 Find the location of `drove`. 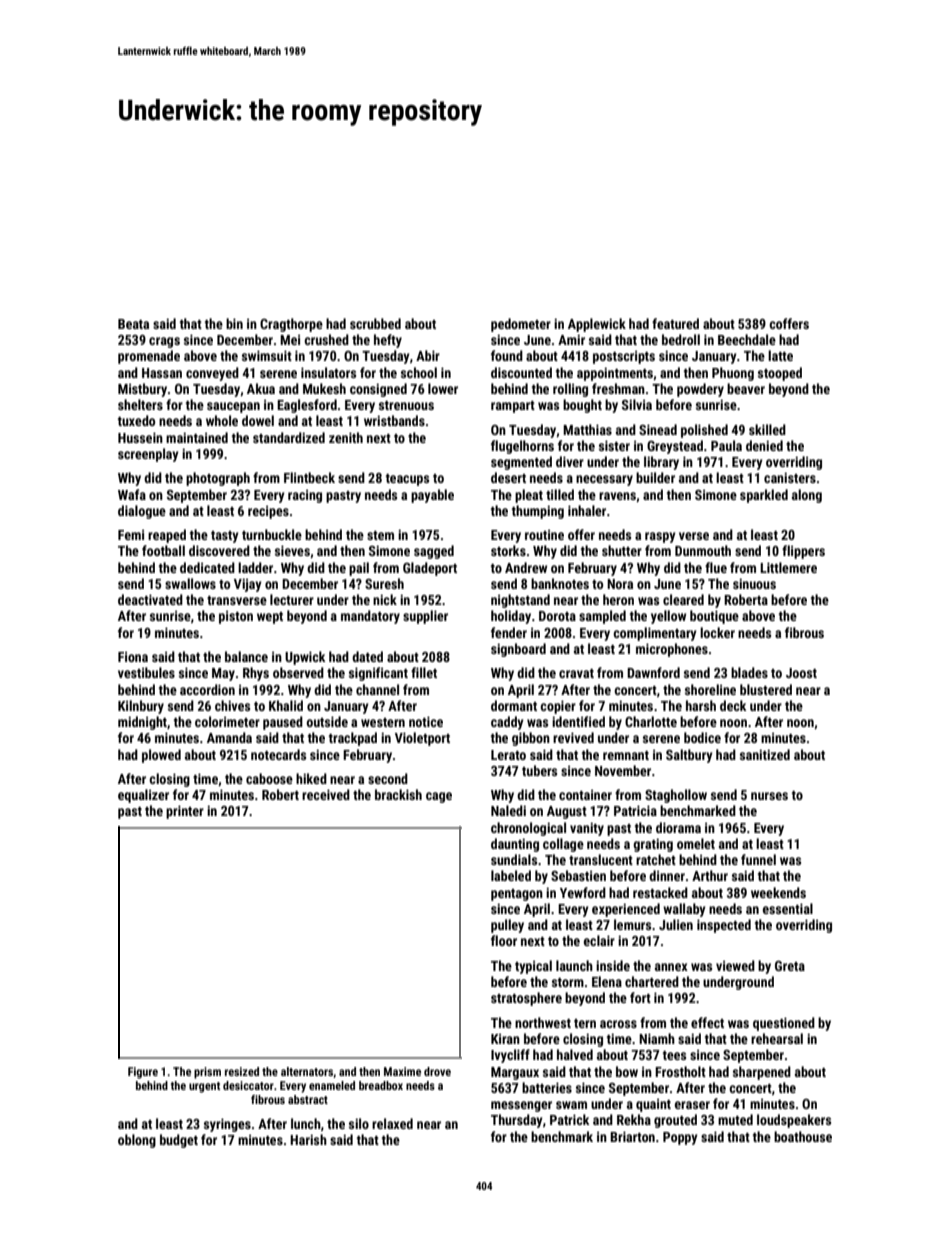

drove is located at coordinates (437, 1071).
